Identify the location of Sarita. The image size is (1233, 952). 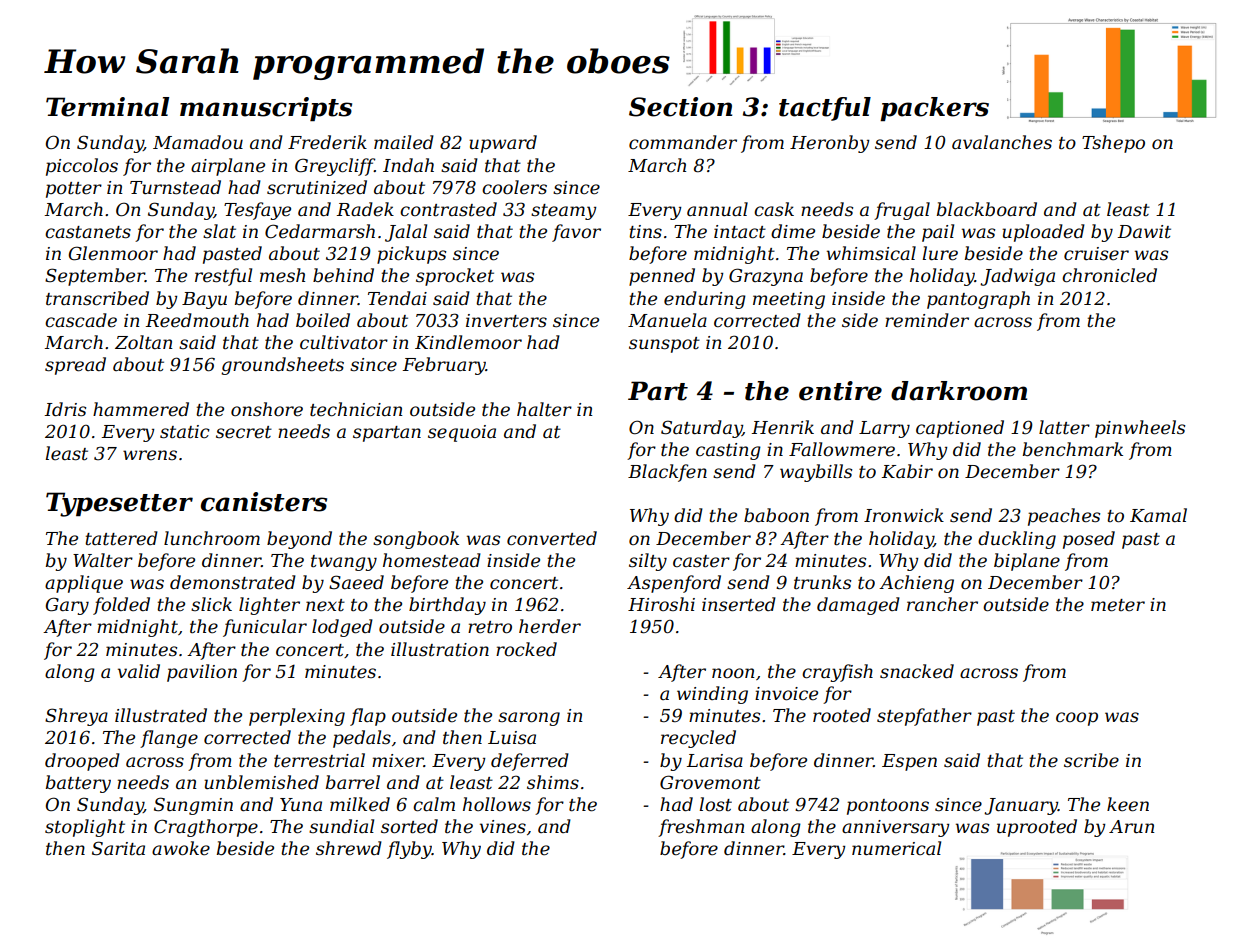
(118, 848).
